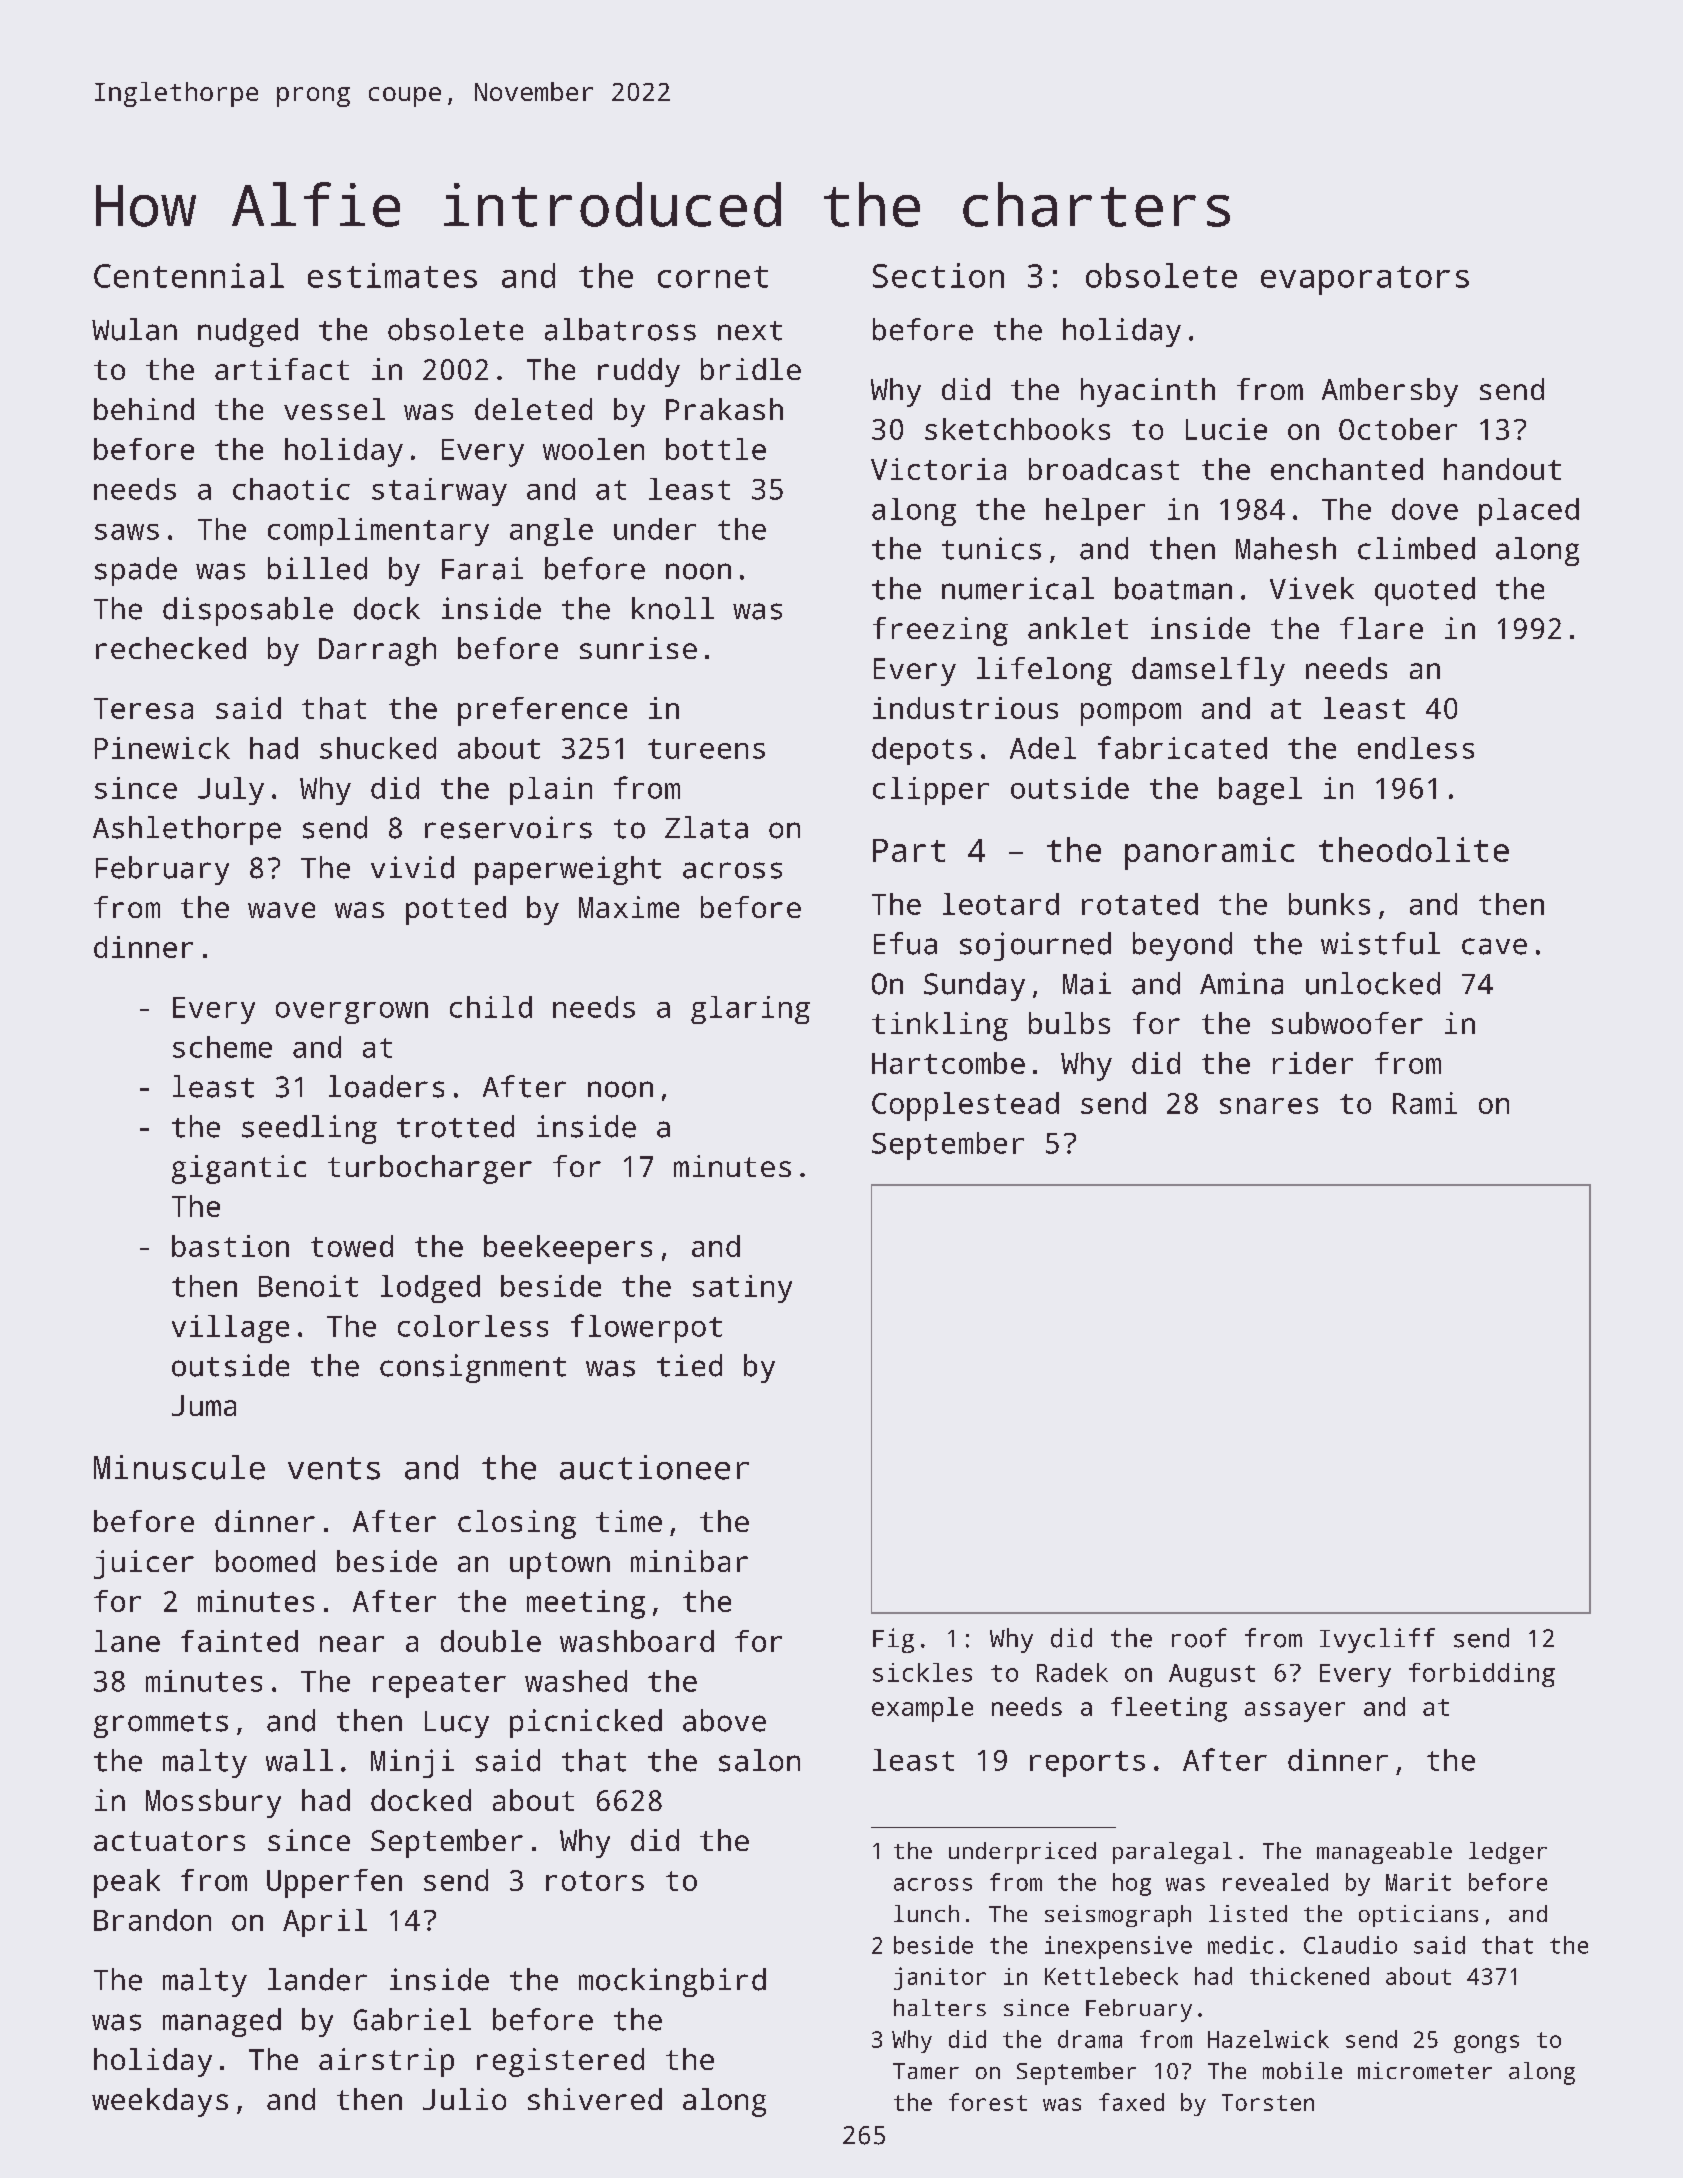 This page has width=1683, height=2178. I want to click on cornet, so click(713, 277).
